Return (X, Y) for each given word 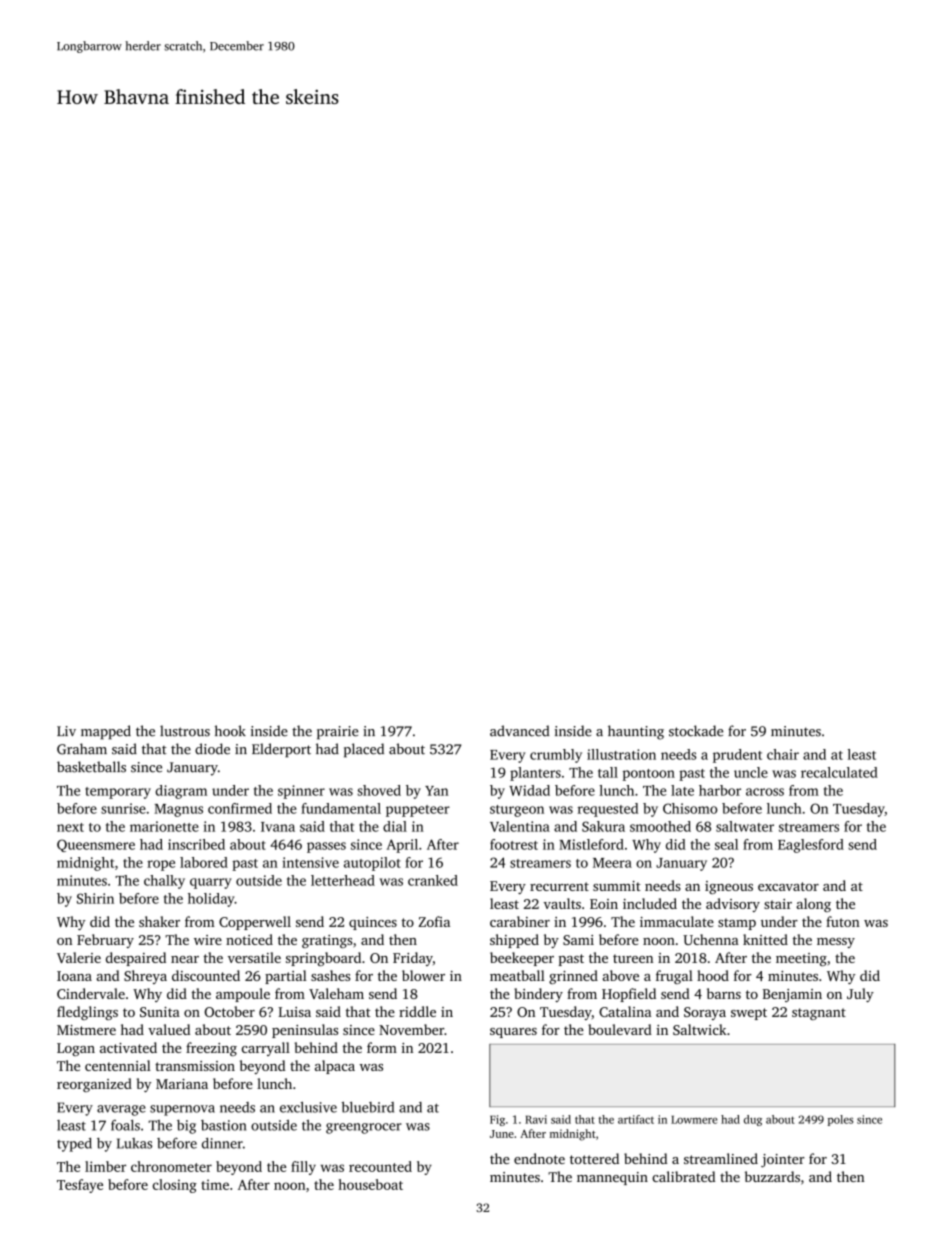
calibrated (683, 1176)
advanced (520, 731)
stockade (696, 731)
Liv (66, 731)
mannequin (612, 1178)
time (215, 1184)
